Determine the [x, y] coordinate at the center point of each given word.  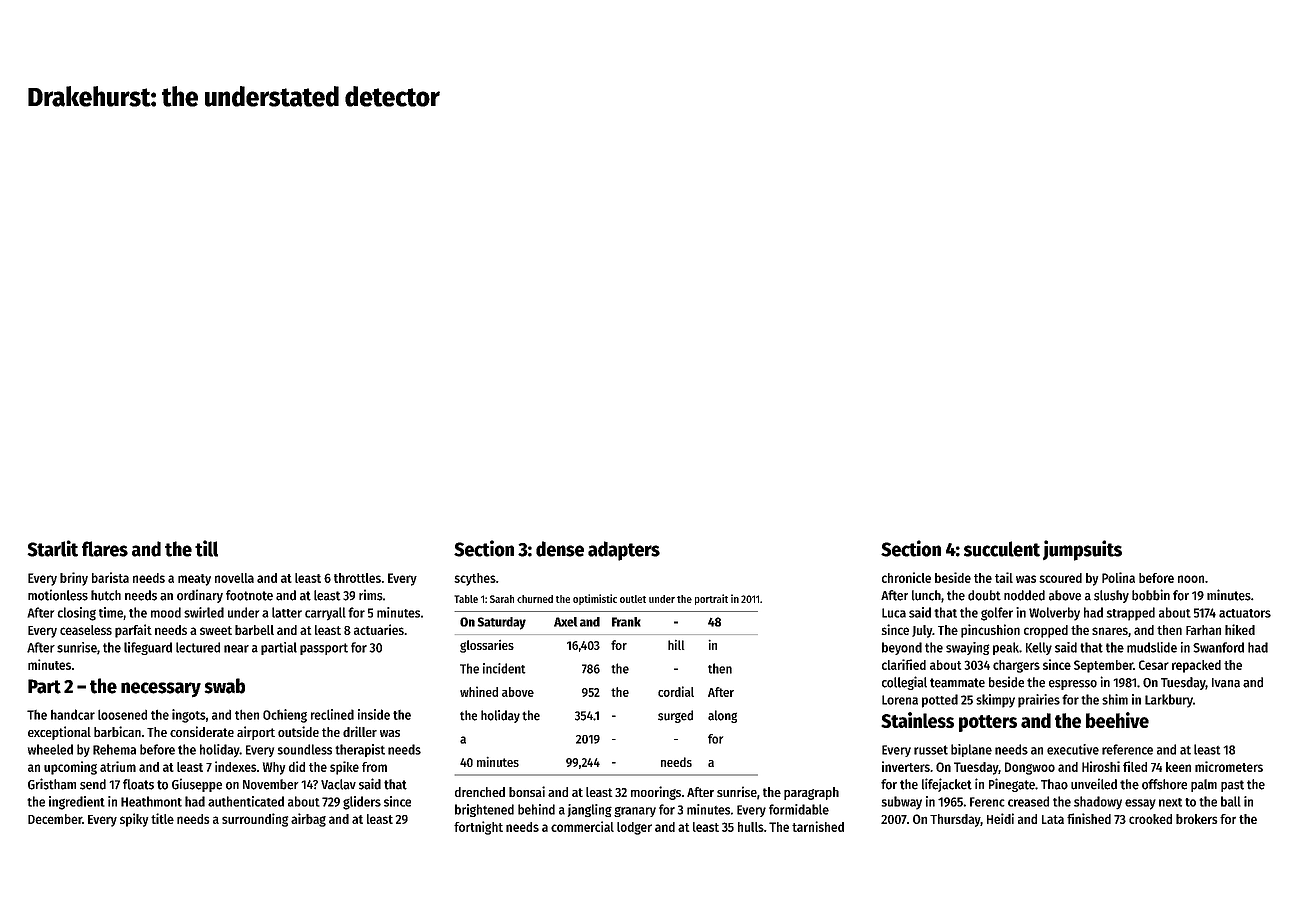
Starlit [52, 548]
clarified [904, 664]
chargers [1016, 666]
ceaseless [86, 630]
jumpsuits [1082, 550]
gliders [362, 803]
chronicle [906, 577]
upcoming [70, 768]
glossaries [487, 646]
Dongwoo [1030, 768]
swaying [968, 648]
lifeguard [148, 648]
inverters [906, 766]
